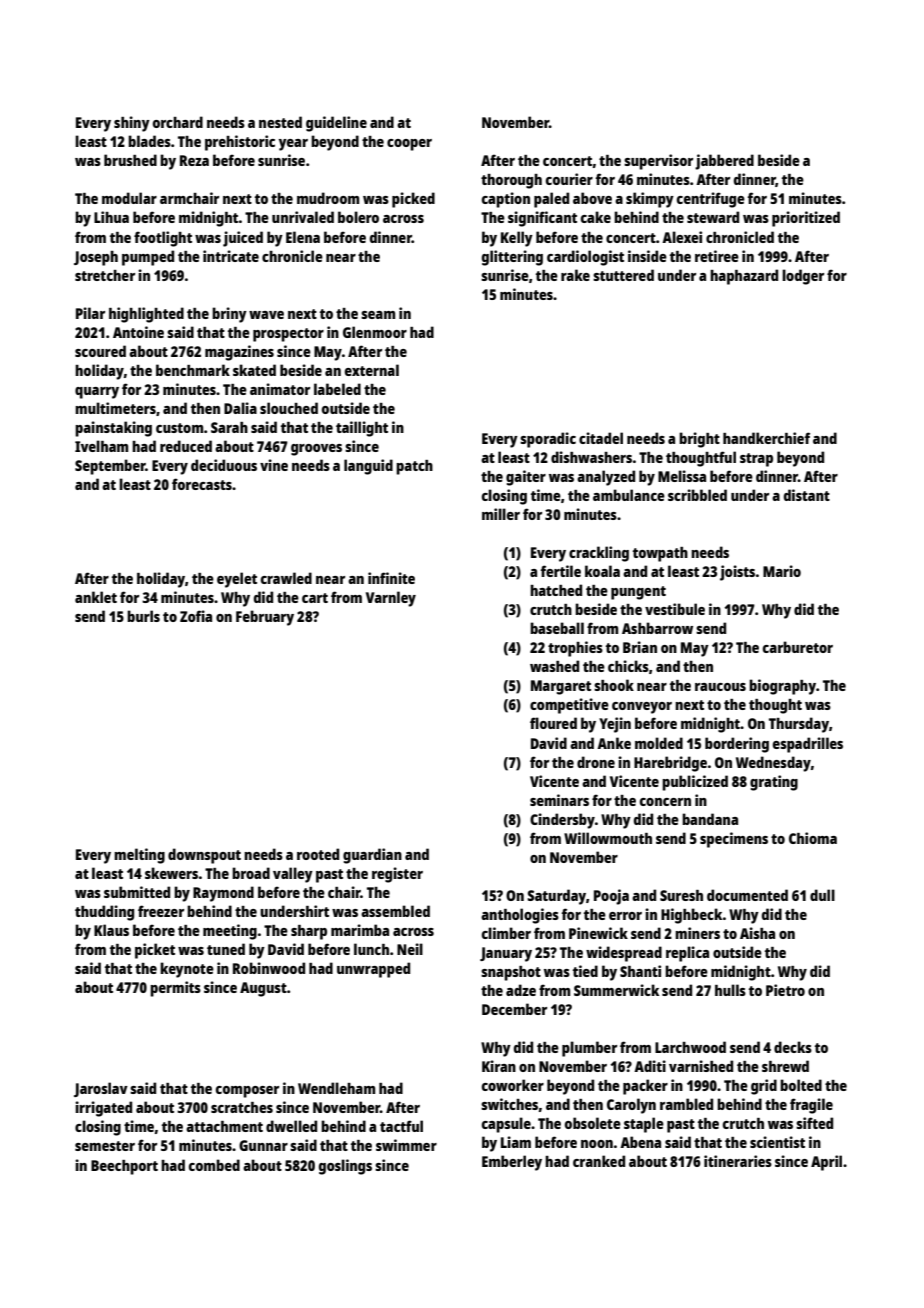 Image resolution: width=924 pixels, height=1308 pixels. I want to click on Jaroslav, so click(101, 1089).
